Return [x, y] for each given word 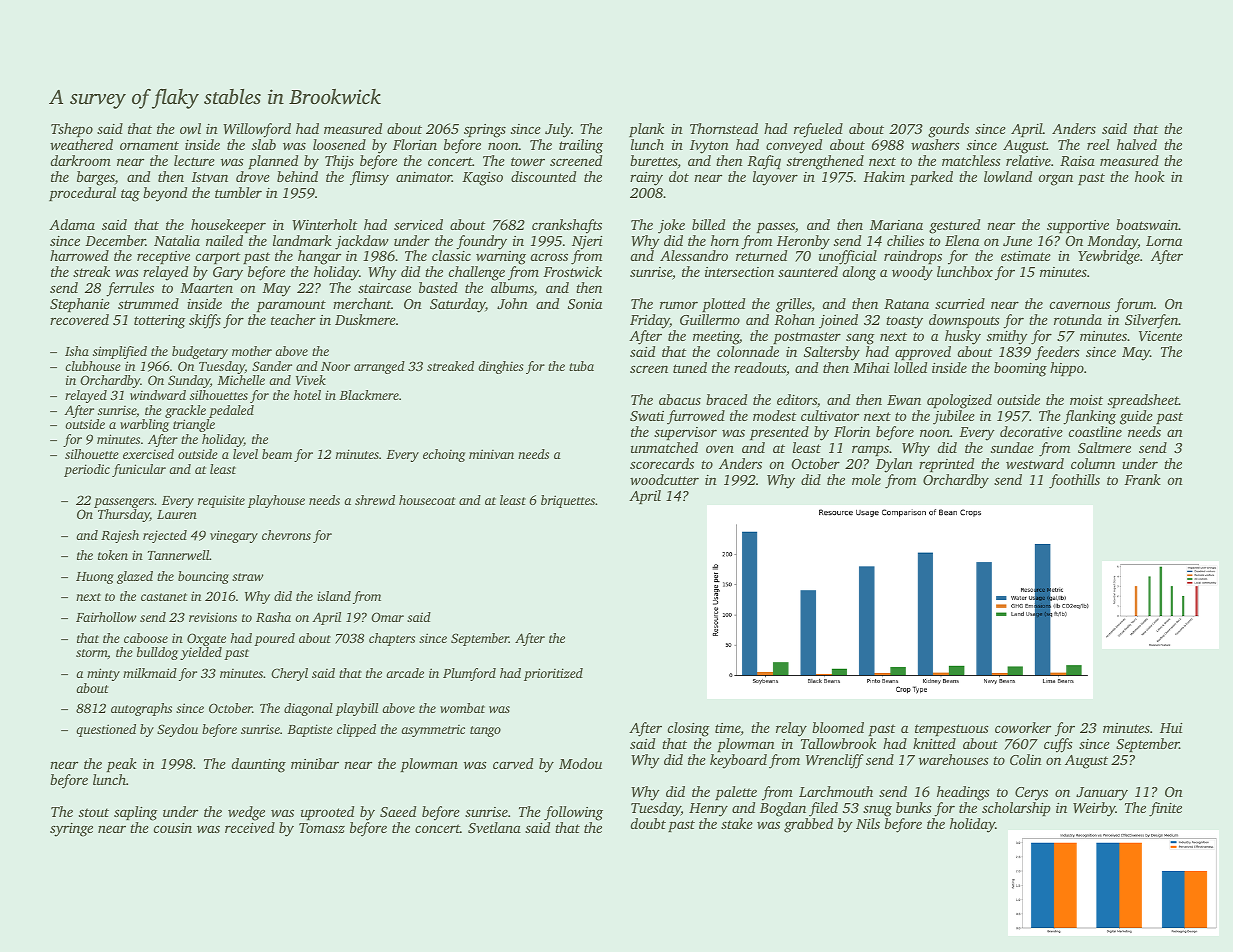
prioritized [553, 674]
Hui [1171, 728]
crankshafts [567, 226]
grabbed [808, 825]
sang [860, 339]
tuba [581, 366]
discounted [543, 176]
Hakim [884, 176]
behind [297, 176]
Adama [72, 224]
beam [277, 454]
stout [94, 812]
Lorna [1164, 241]
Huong [95, 578]
